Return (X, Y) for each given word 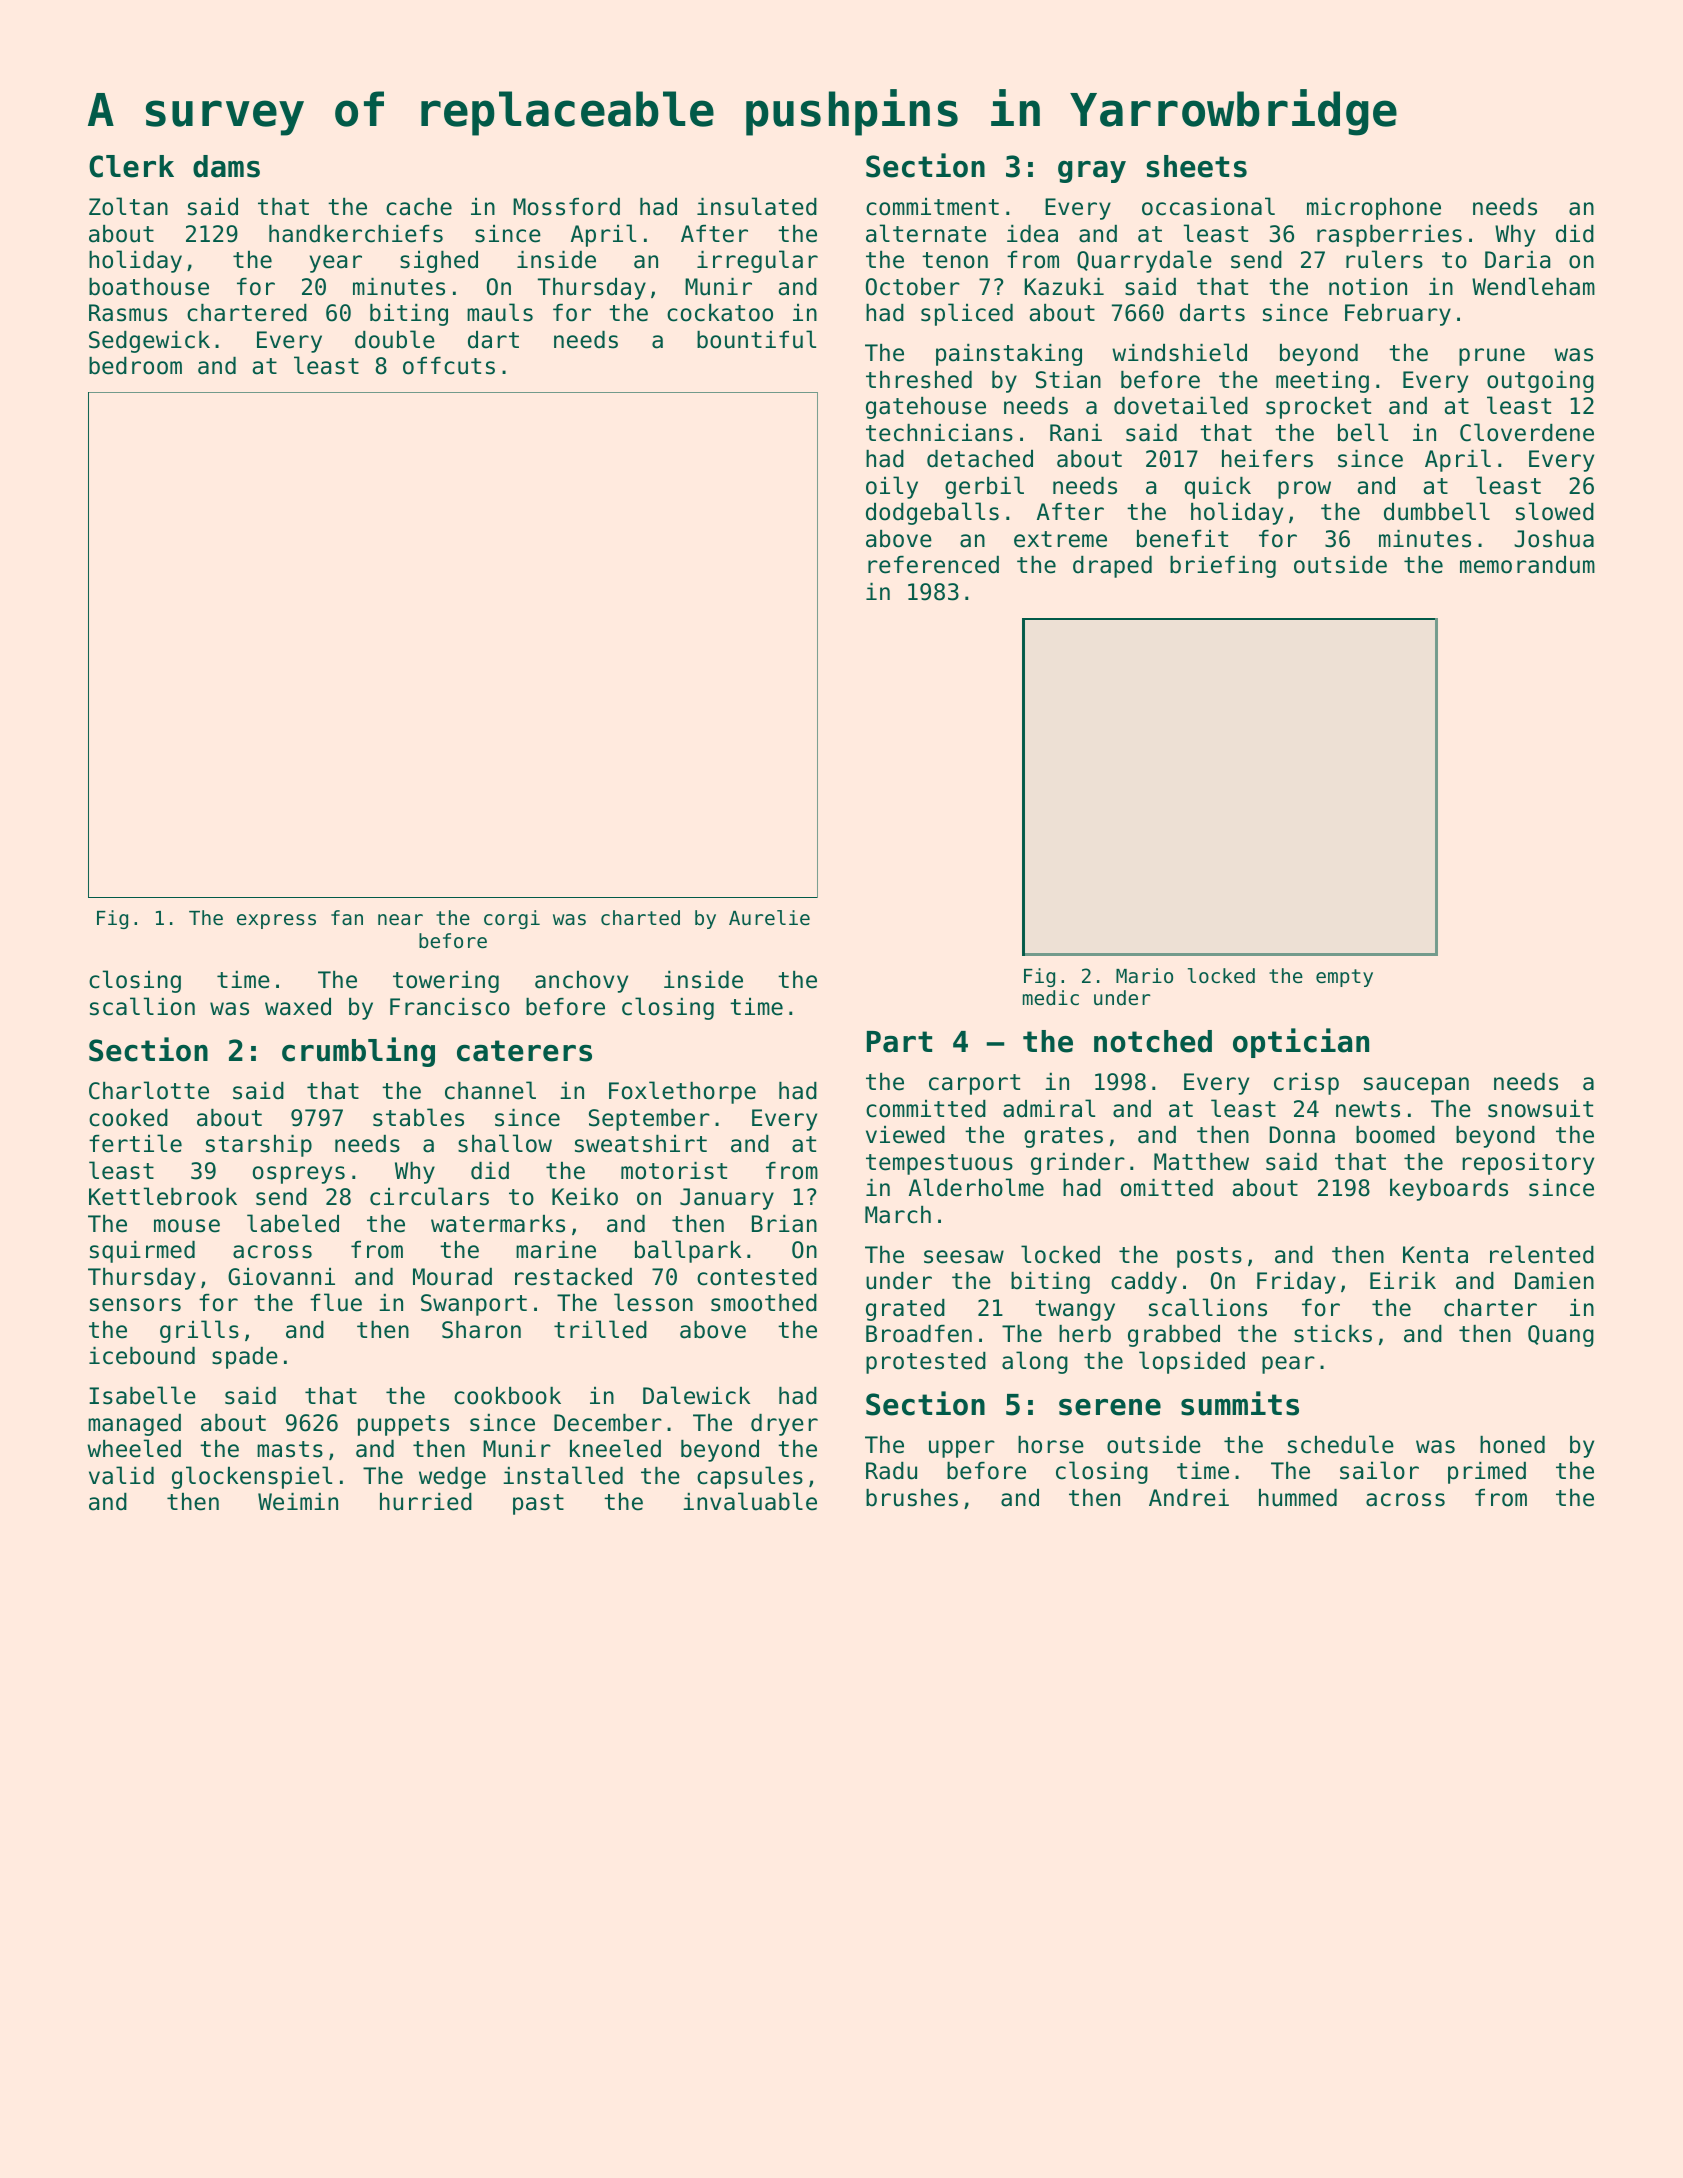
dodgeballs (932, 513)
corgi (512, 919)
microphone (1374, 209)
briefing (1223, 567)
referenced (933, 565)
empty (1344, 978)
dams (226, 166)
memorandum (1527, 565)
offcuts (449, 366)
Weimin (298, 1502)
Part (899, 1042)
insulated (757, 206)
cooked (128, 1118)
